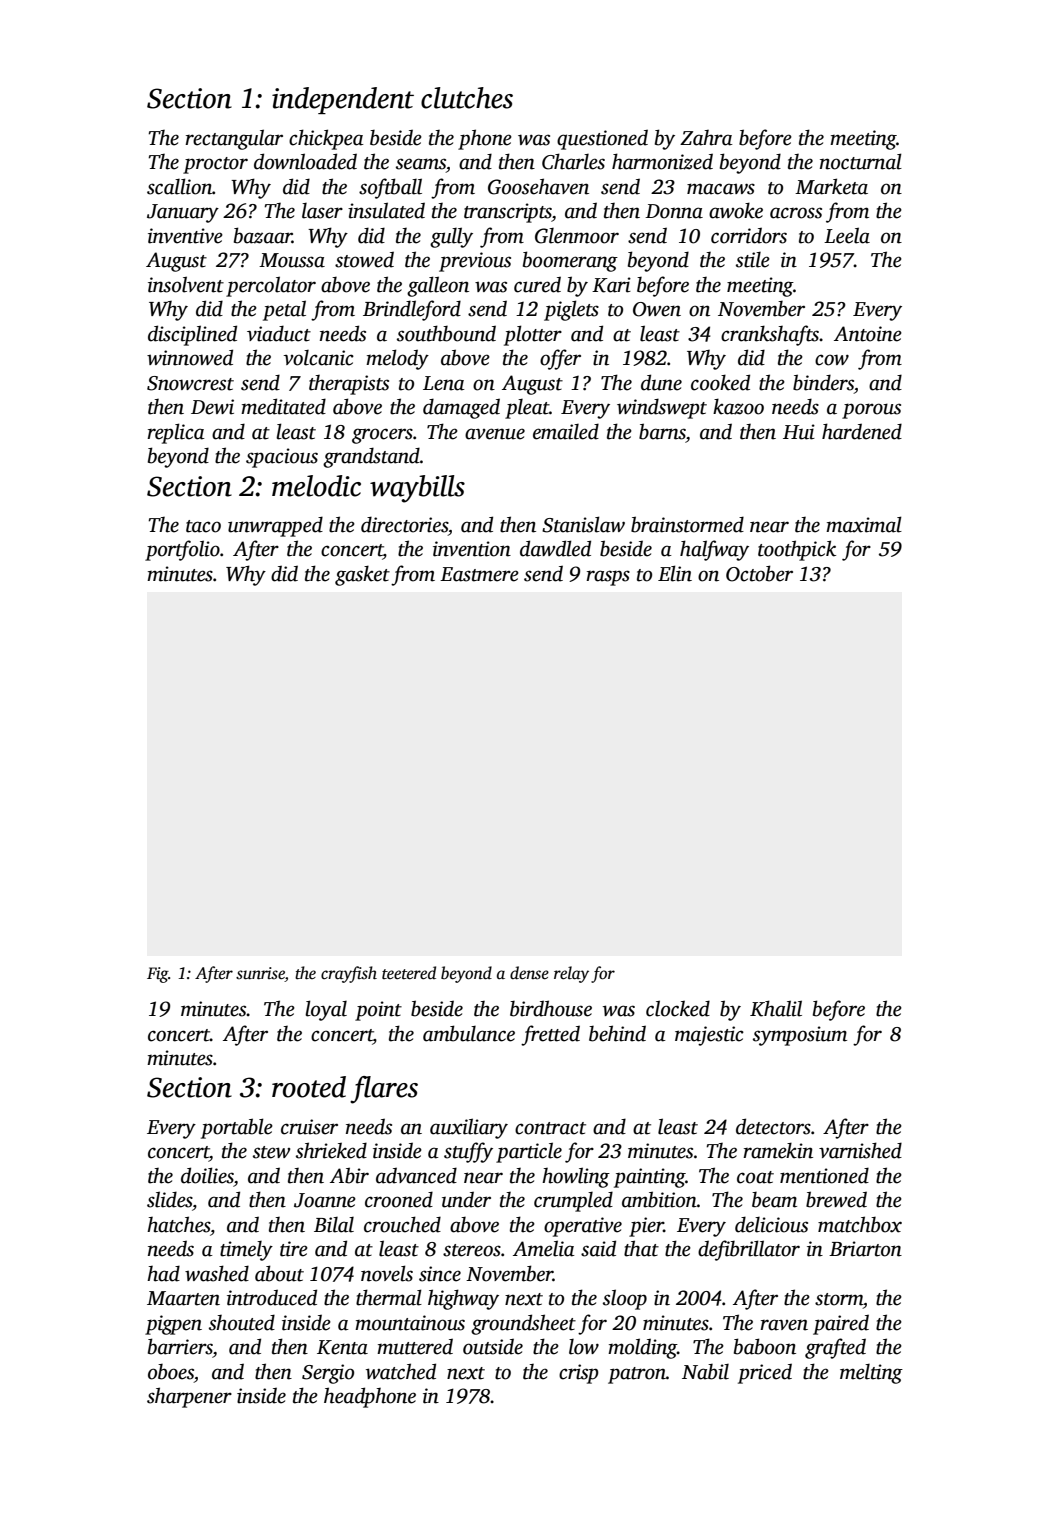 The width and height of the document is (1049, 1520). Describe the element at coordinates (182, 550) in the document. I see `portfolio` at that location.
